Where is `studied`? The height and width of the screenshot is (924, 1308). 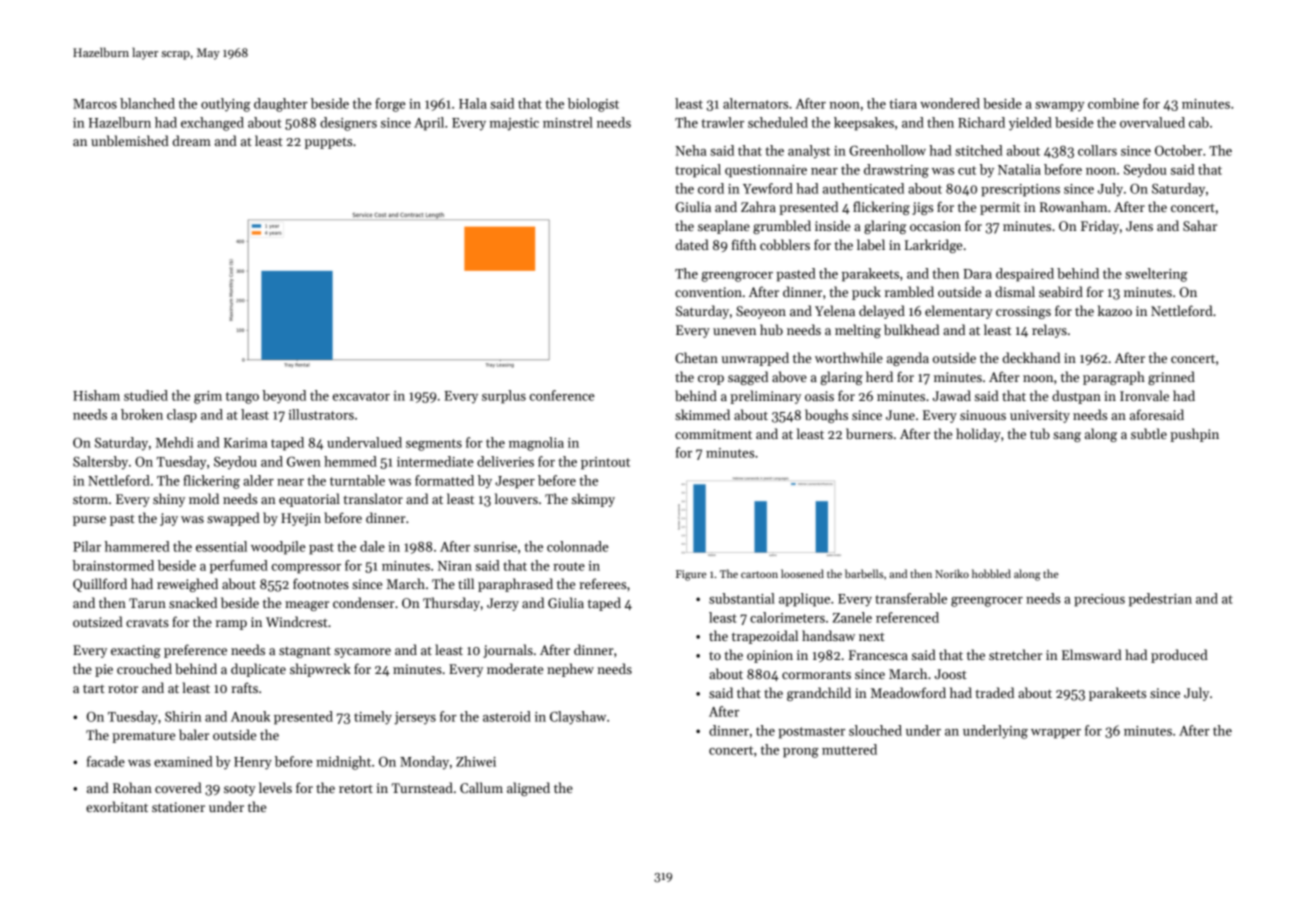 studied is located at coordinates (146, 395).
